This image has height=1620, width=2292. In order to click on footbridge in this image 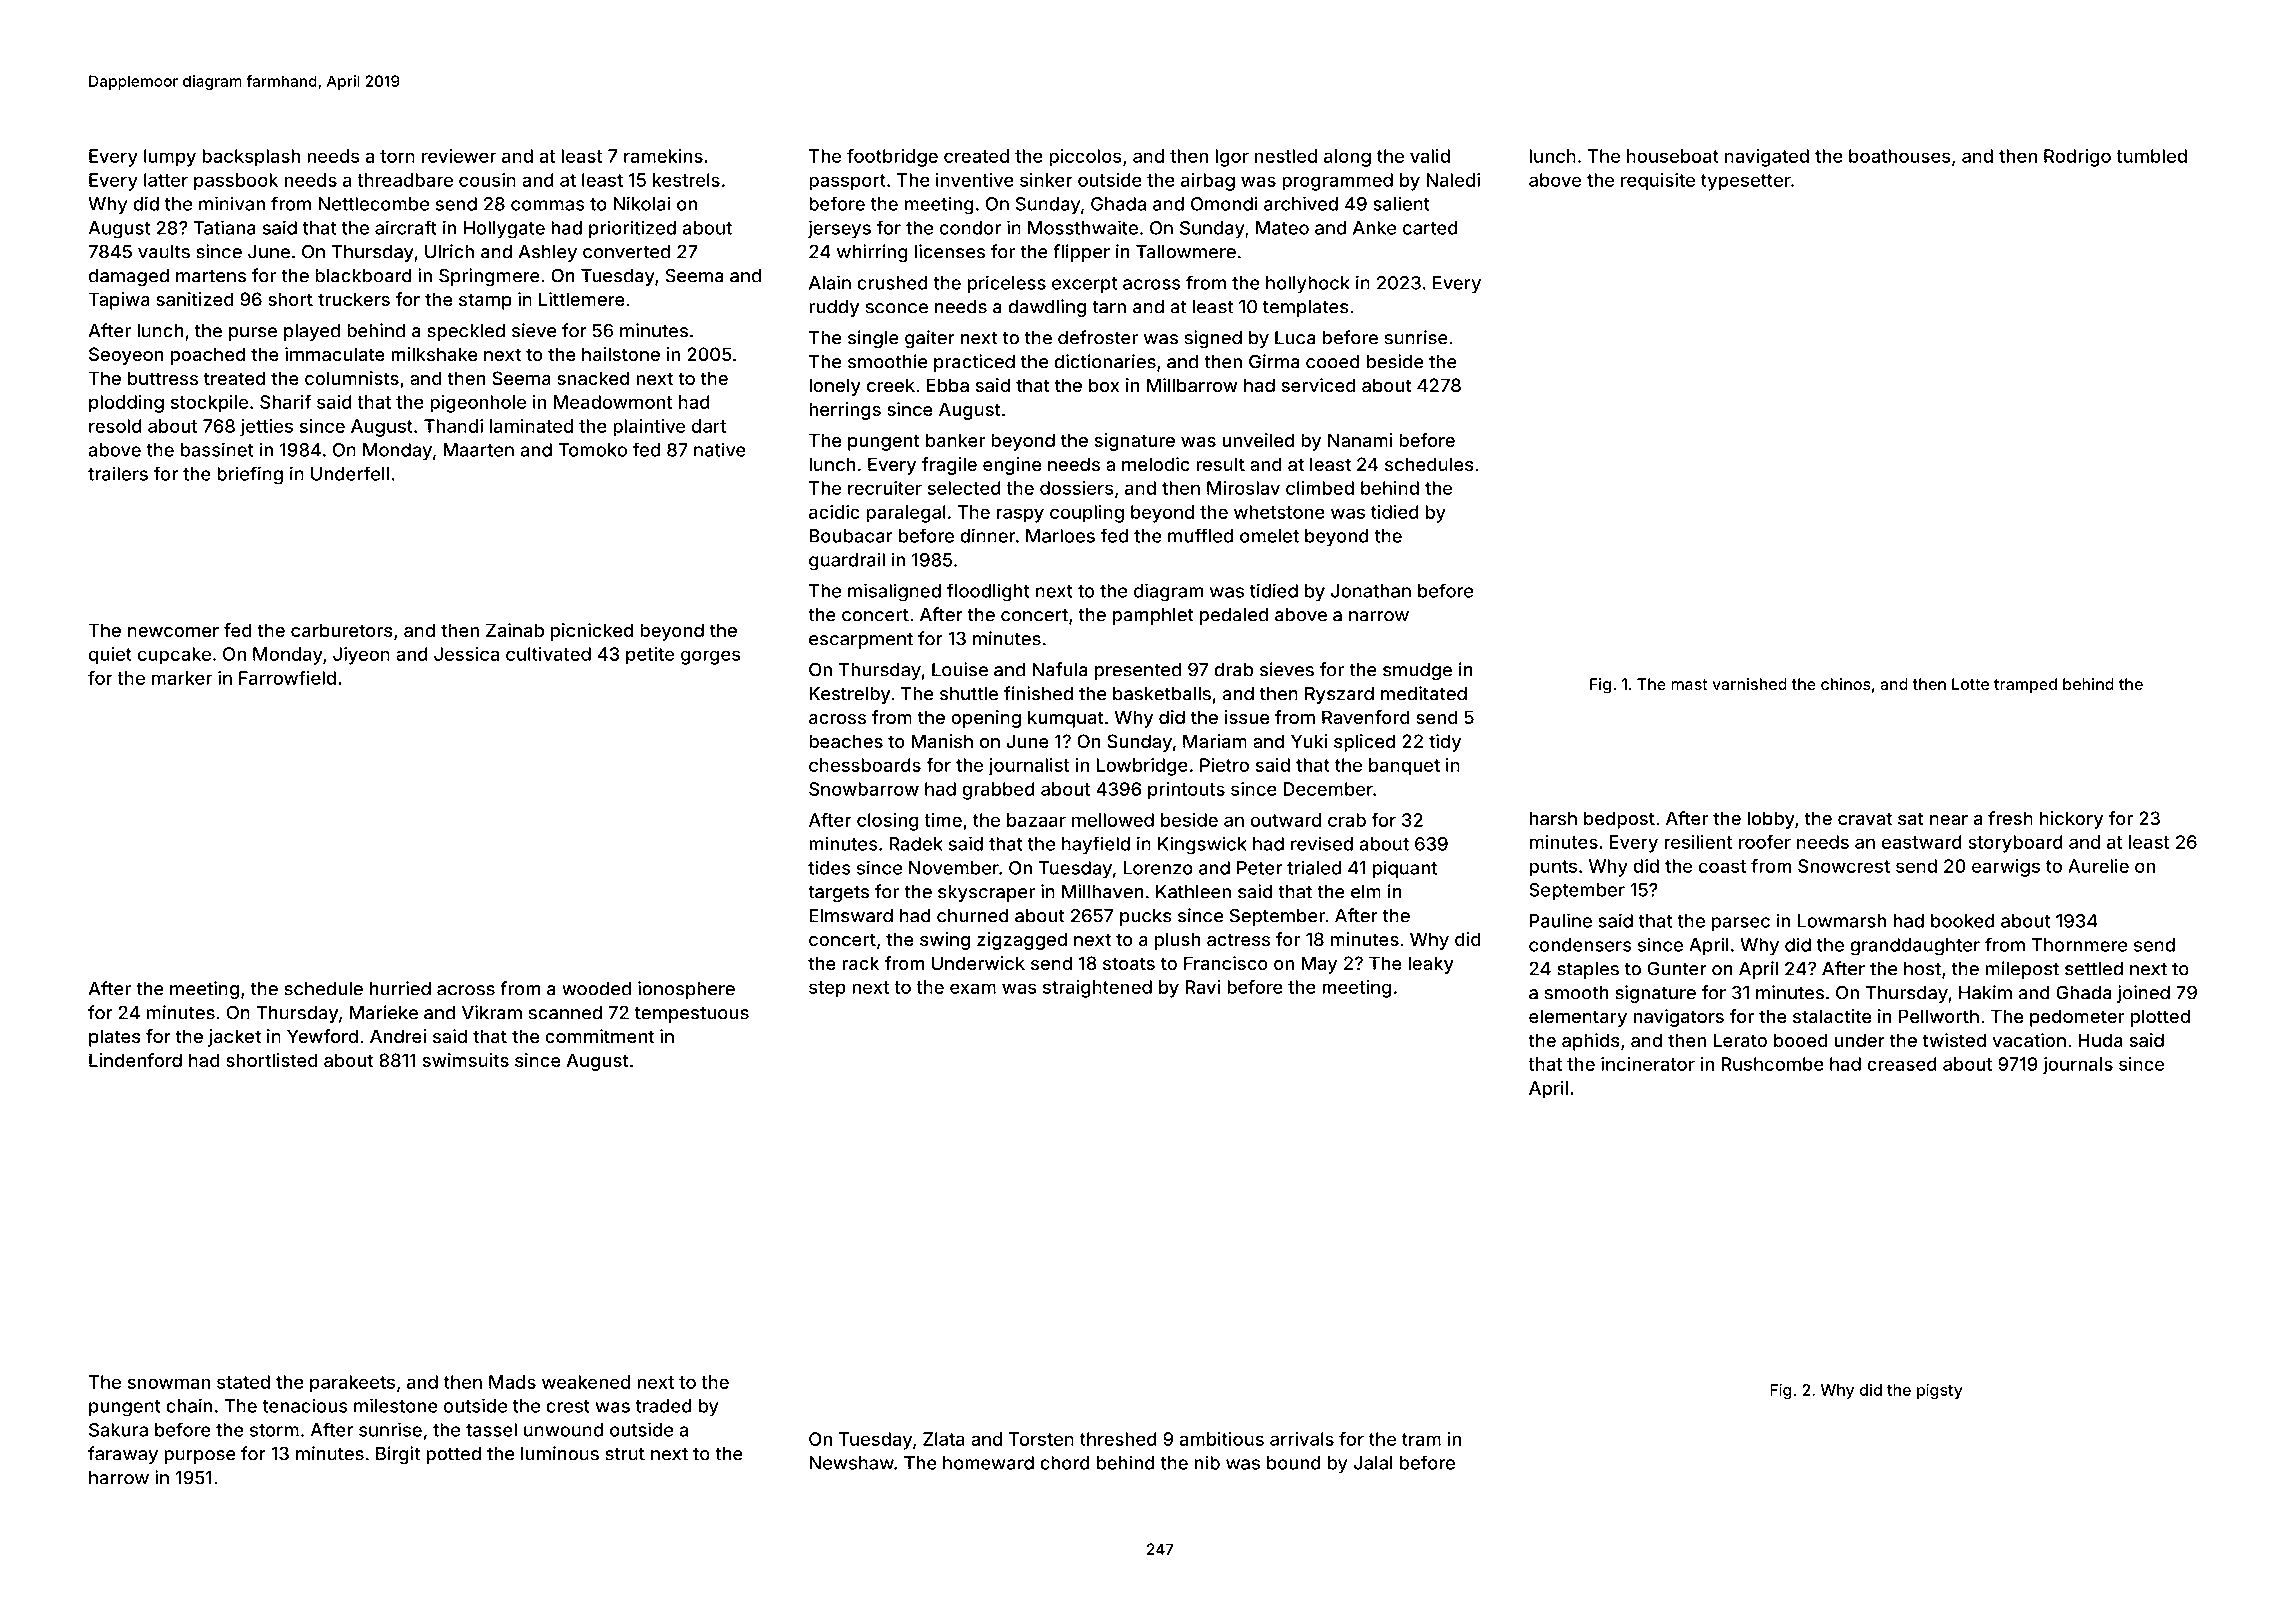, I will do `click(892, 158)`.
